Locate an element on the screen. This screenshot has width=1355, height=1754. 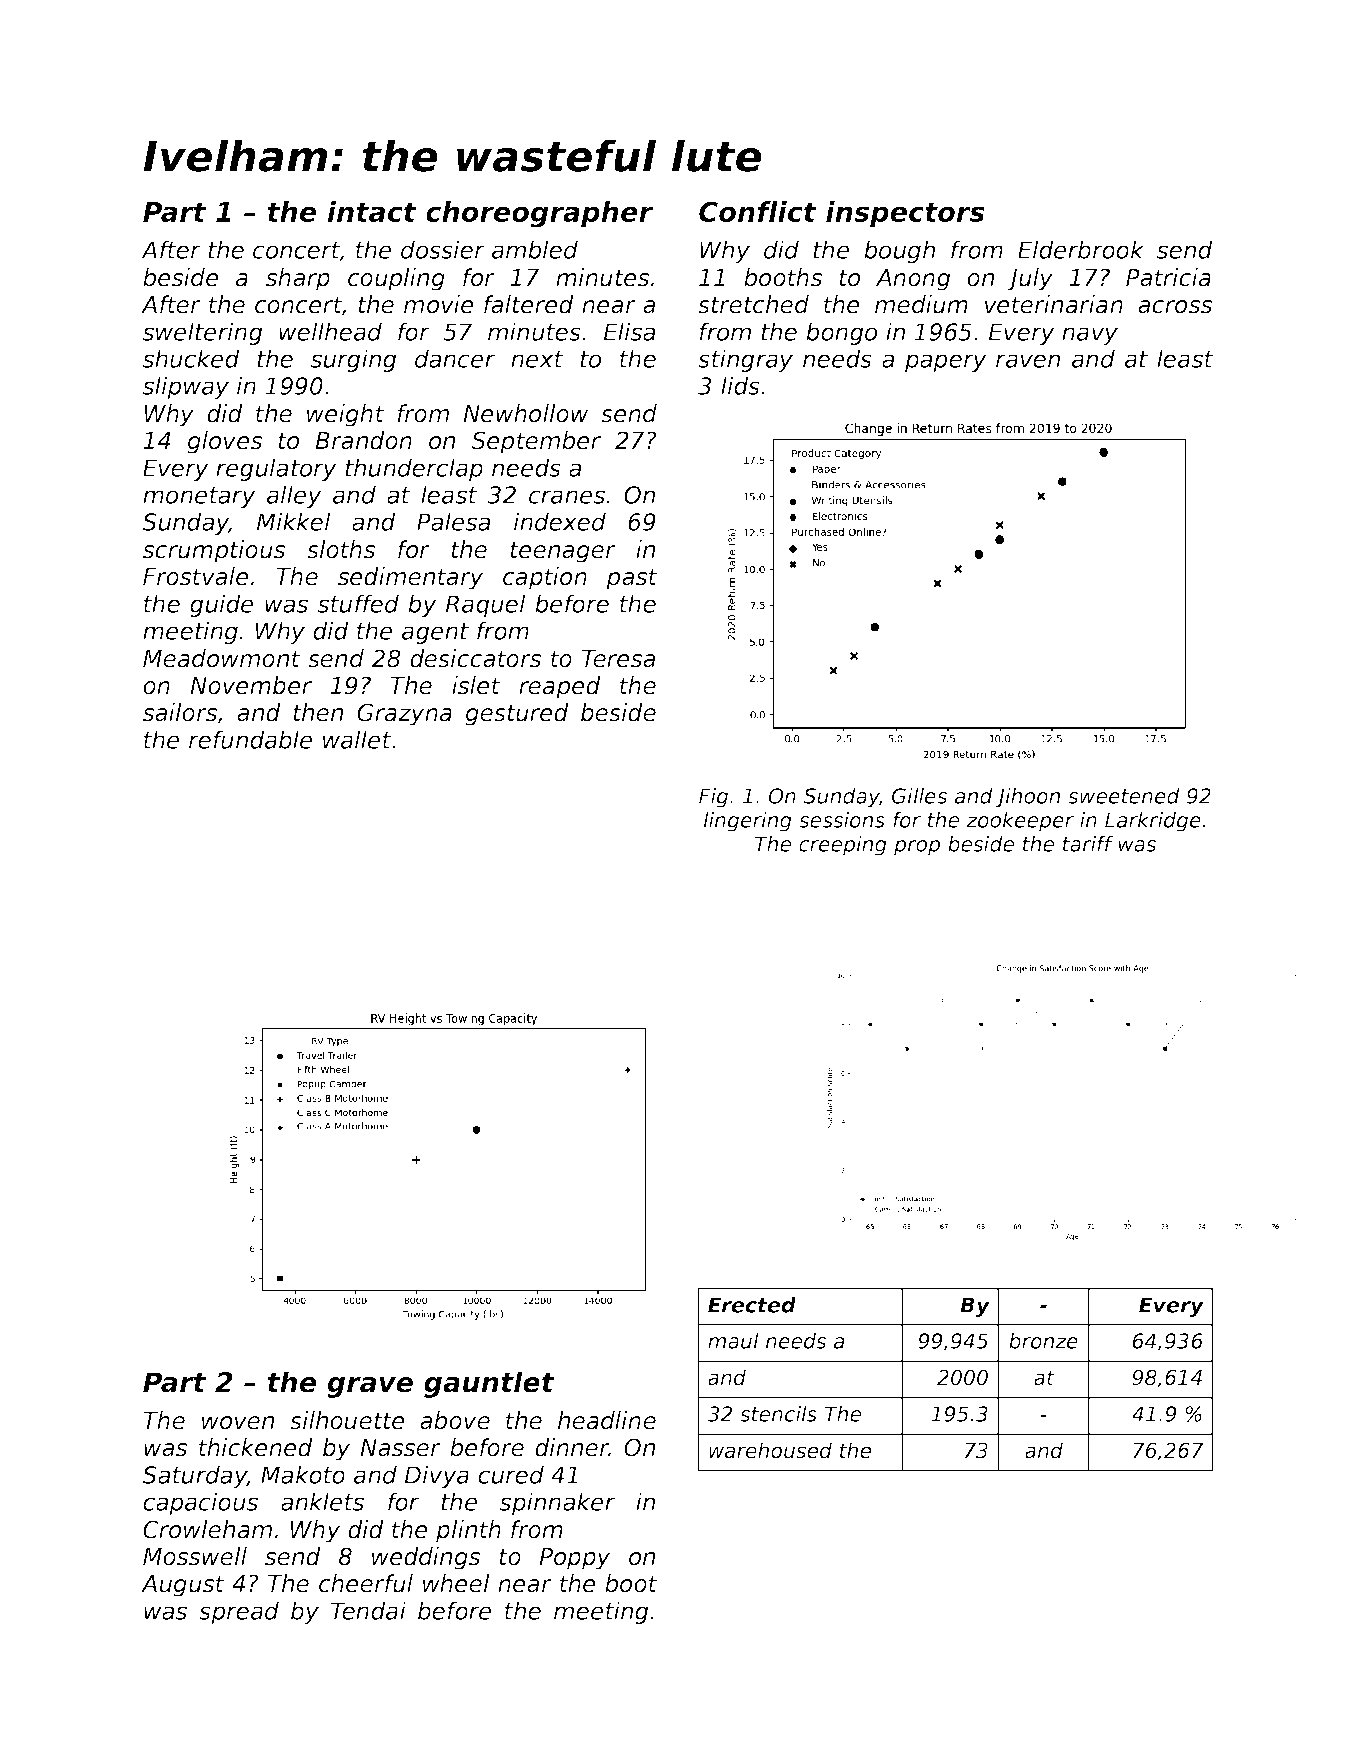
tariff is located at coordinates (1088, 844).
